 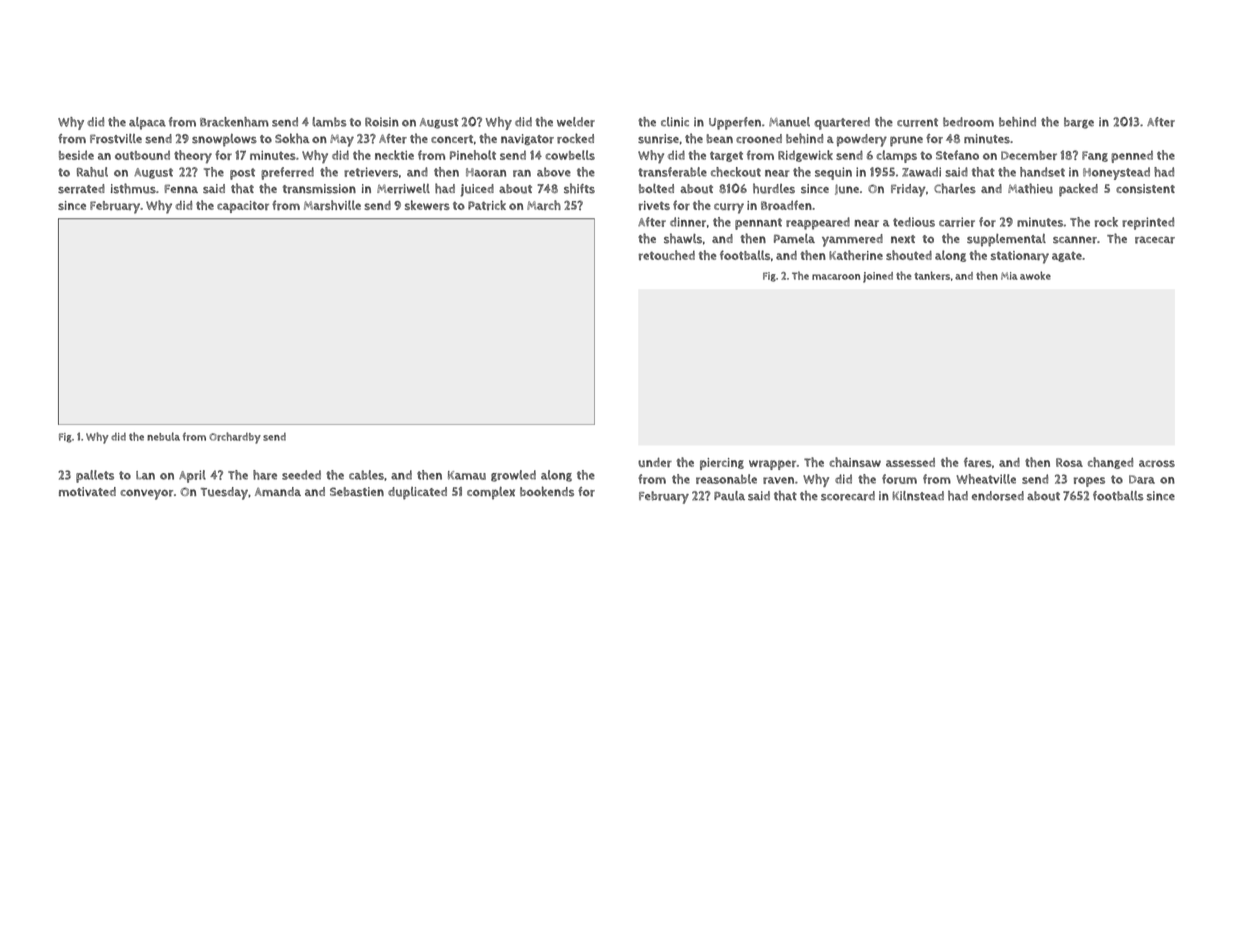 I want to click on Roisin, so click(x=382, y=122).
